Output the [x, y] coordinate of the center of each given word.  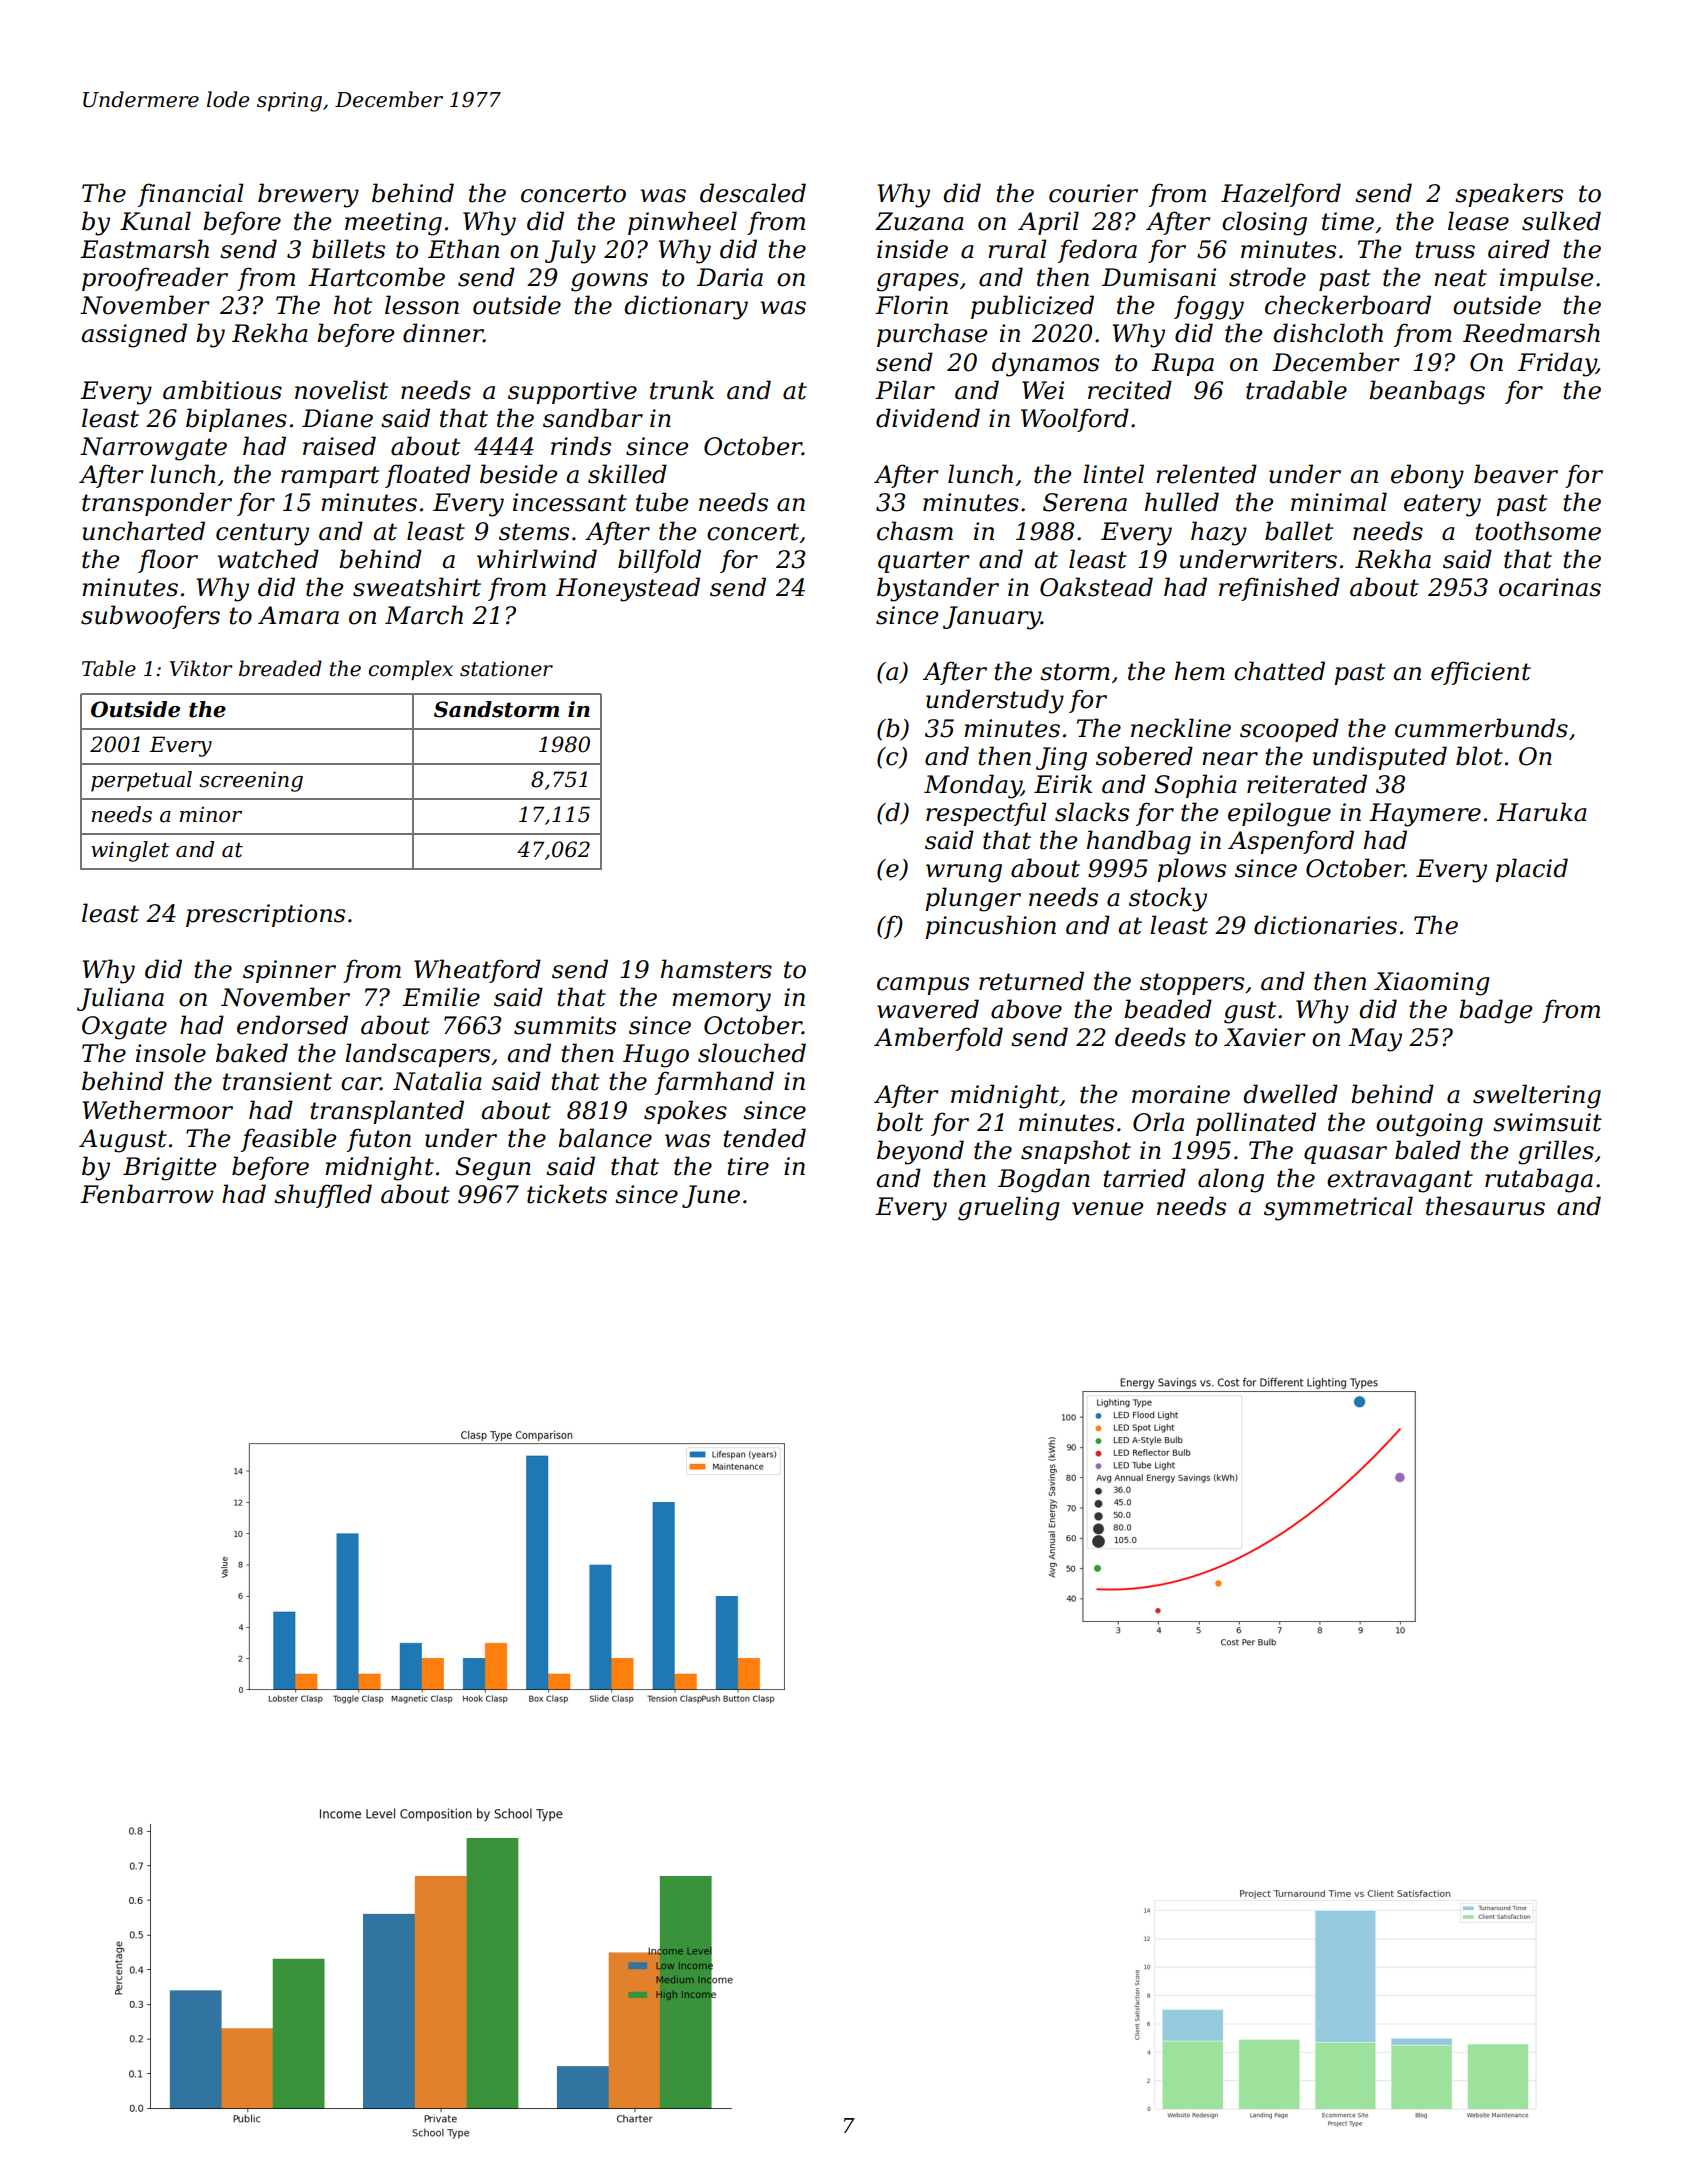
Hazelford [1281, 195]
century [262, 534]
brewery [308, 195]
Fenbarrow [147, 1194]
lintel [1113, 474]
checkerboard [1348, 305]
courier [1093, 193]
